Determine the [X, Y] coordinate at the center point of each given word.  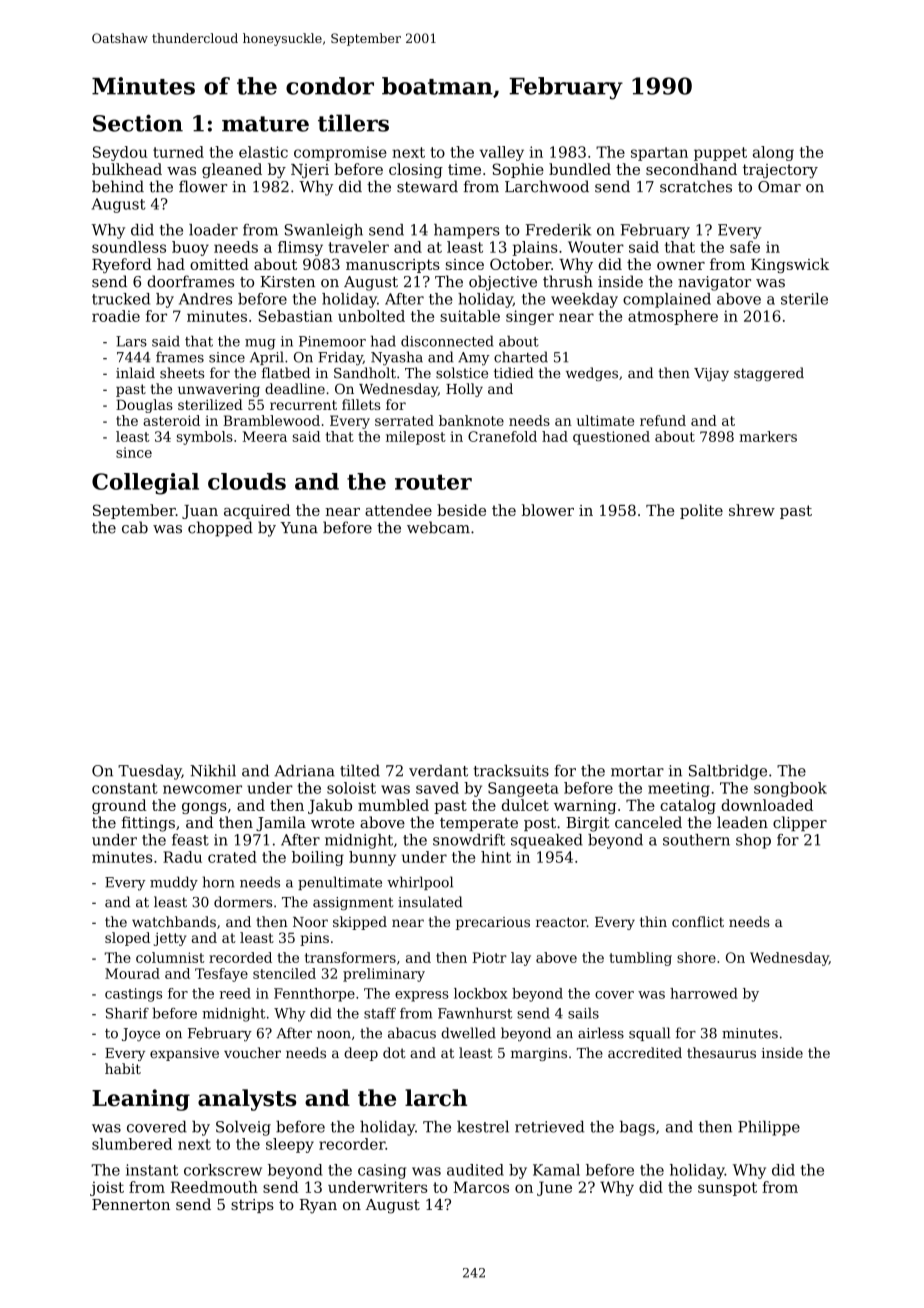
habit [123, 1068]
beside [461, 510]
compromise [340, 153]
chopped [220, 529]
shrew [752, 510]
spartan [659, 154]
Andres [205, 299]
